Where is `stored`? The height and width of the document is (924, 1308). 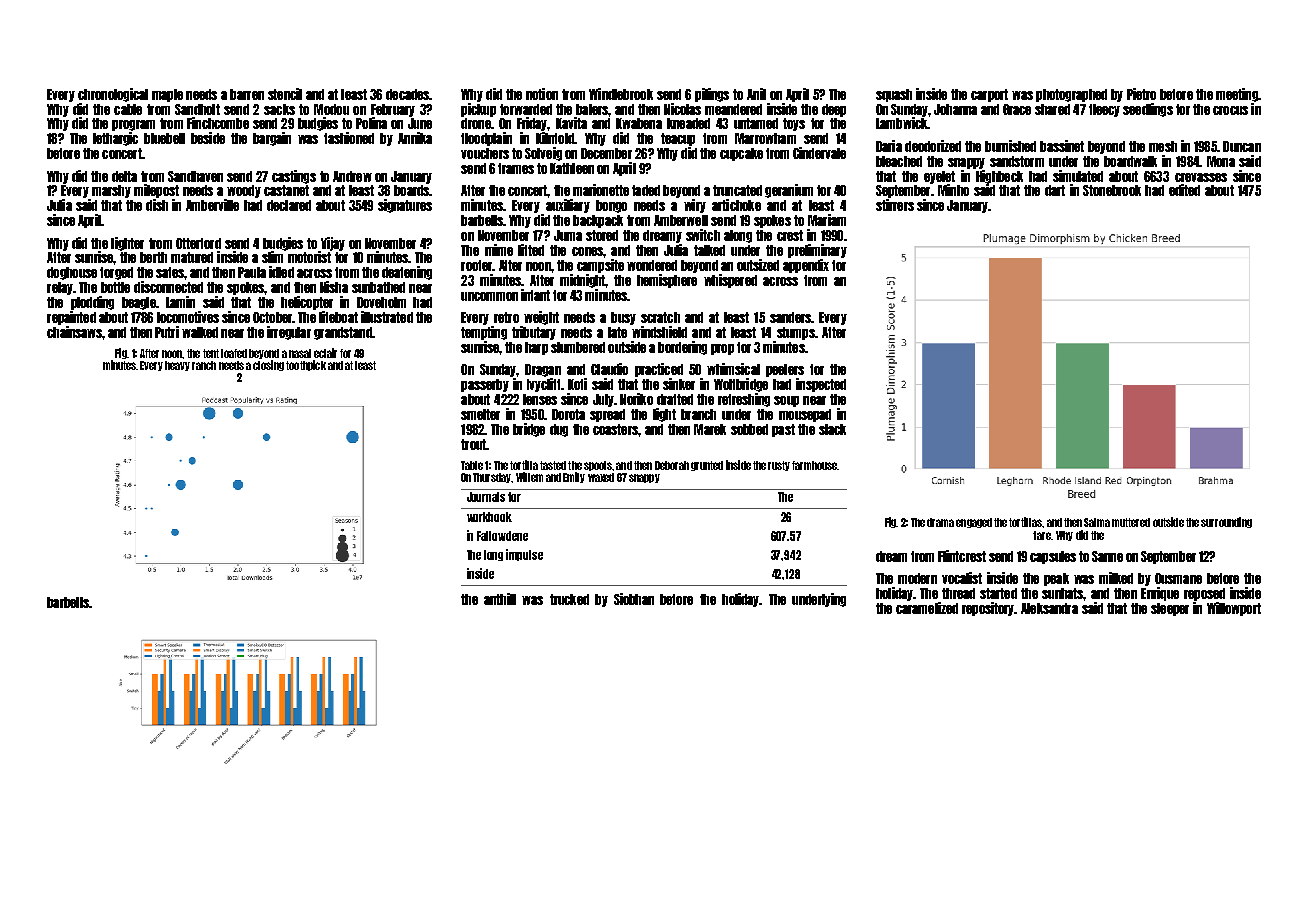
stored is located at coordinates (602, 235).
